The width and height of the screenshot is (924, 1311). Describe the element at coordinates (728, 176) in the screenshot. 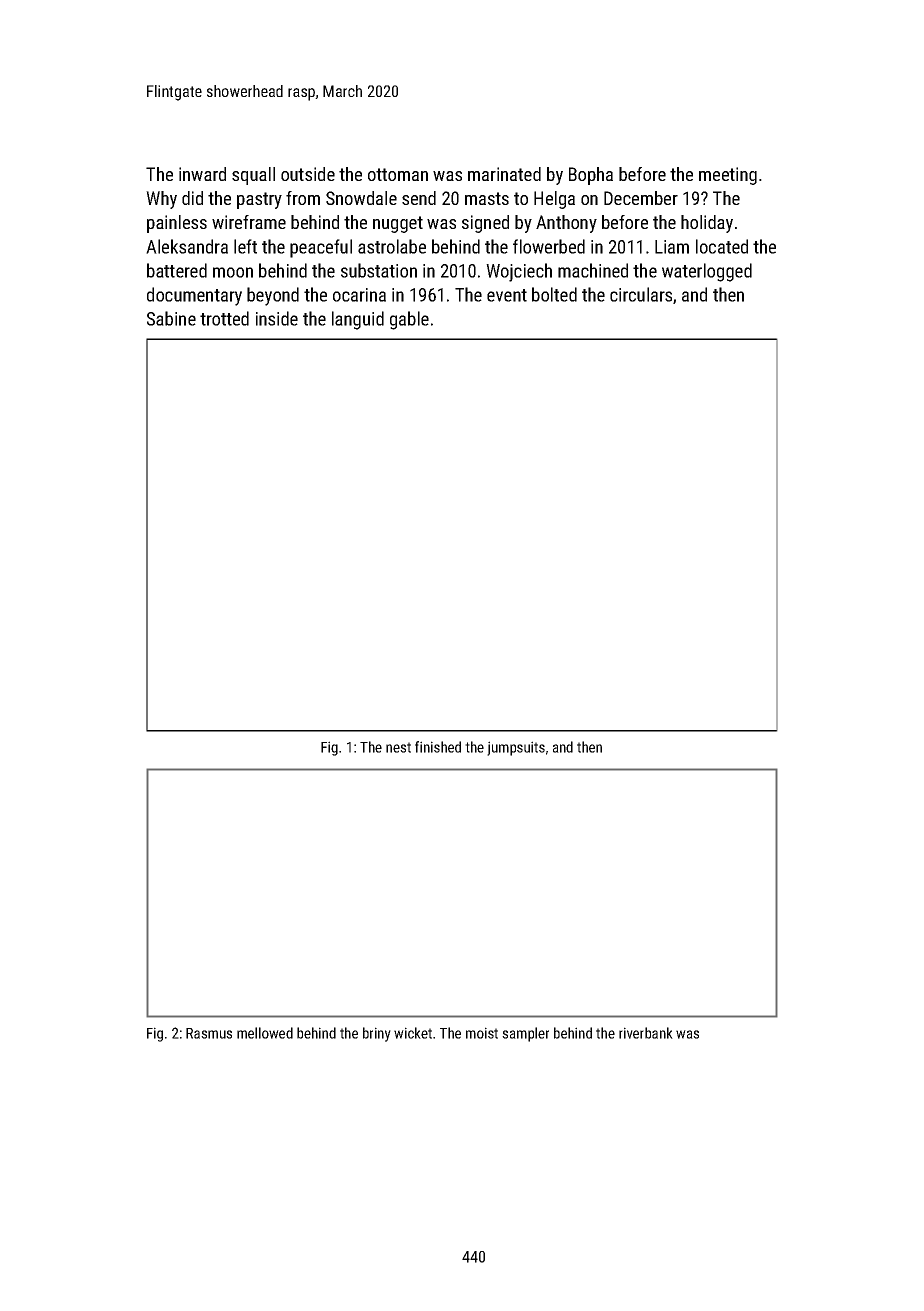

I see `meeting` at that location.
